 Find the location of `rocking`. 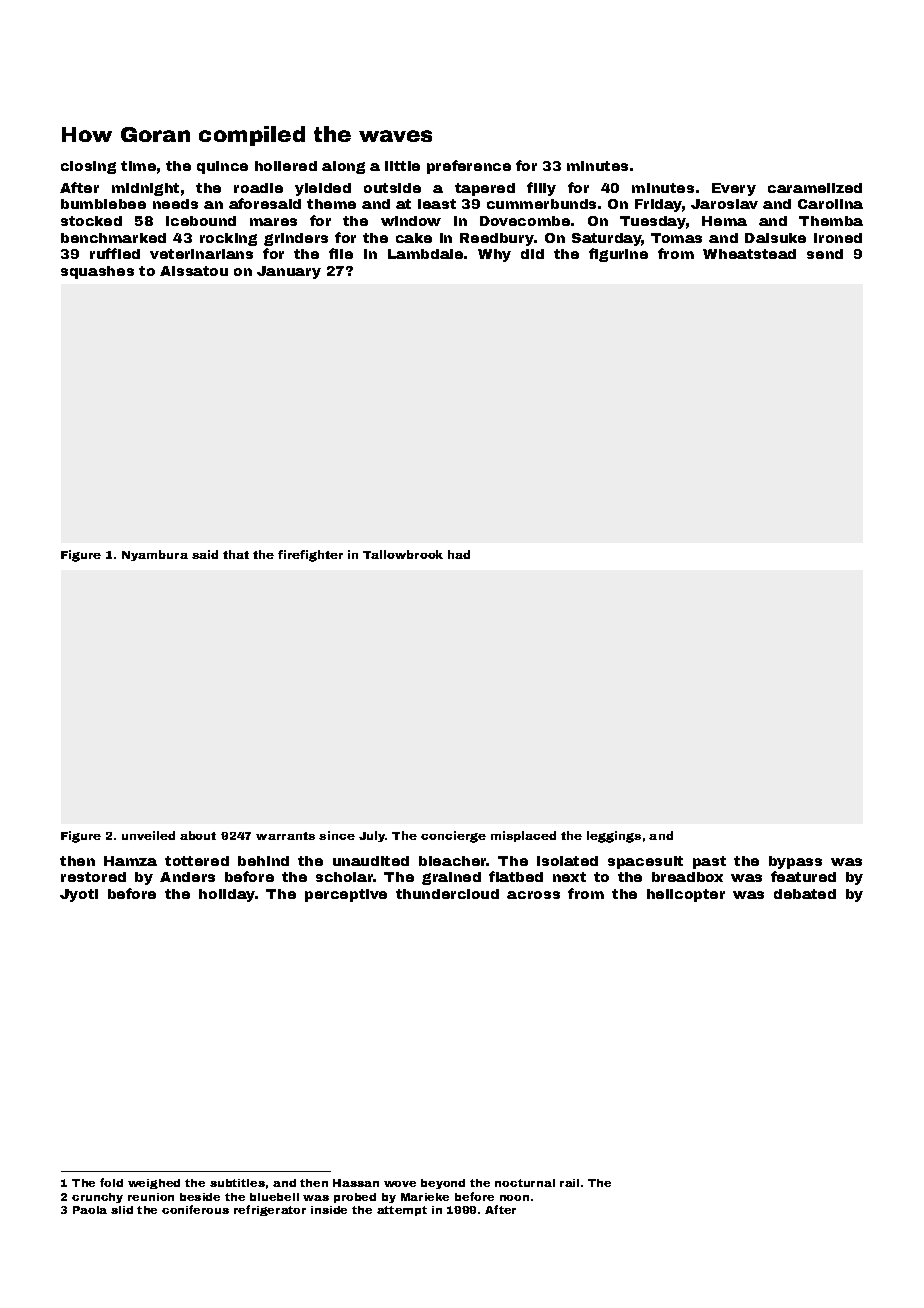

rocking is located at coordinates (228, 239).
